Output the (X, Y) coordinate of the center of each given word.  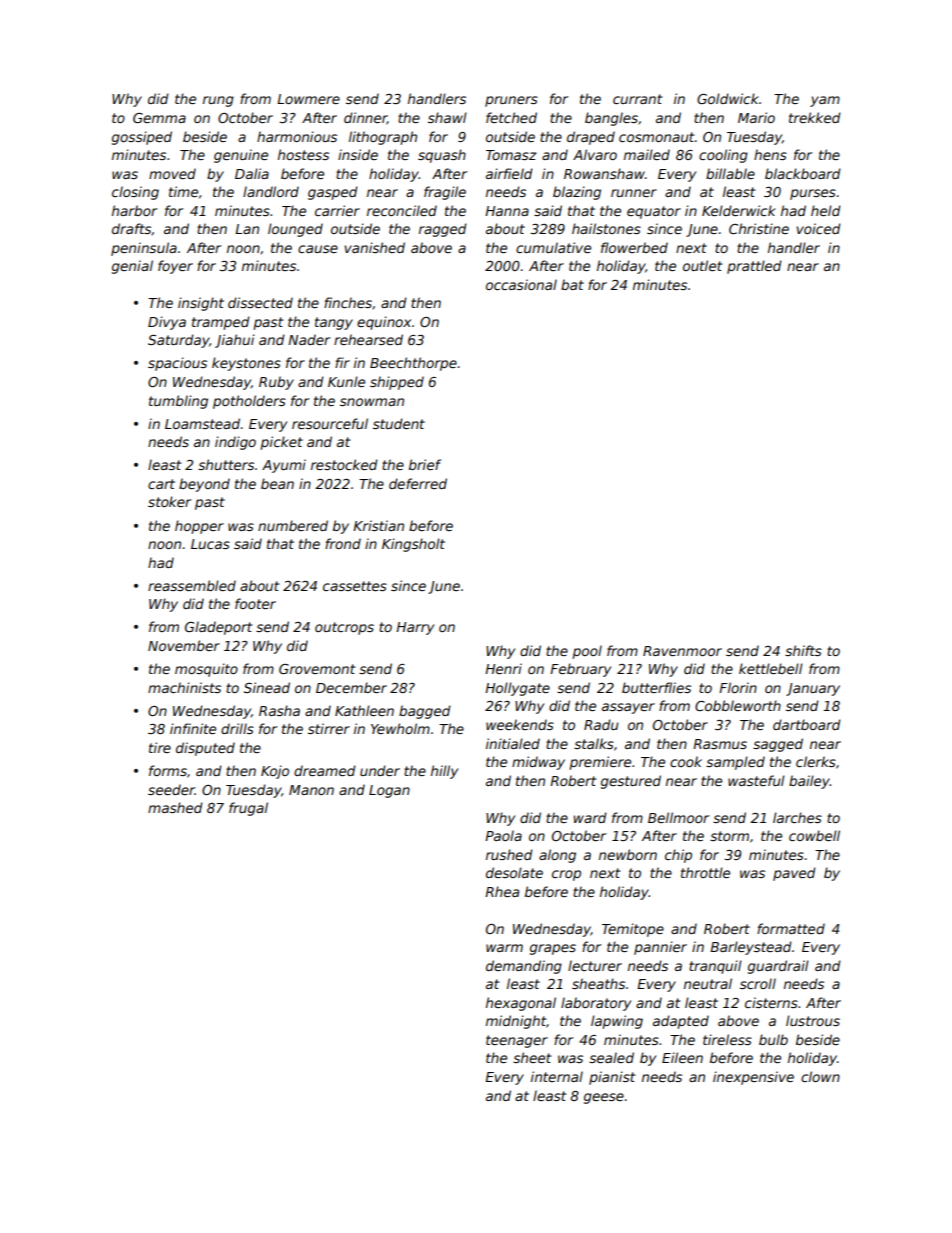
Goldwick (728, 98)
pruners (511, 101)
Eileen (682, 1057)
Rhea (502, 891)
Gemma (159, 118)
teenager (517, 1041)
